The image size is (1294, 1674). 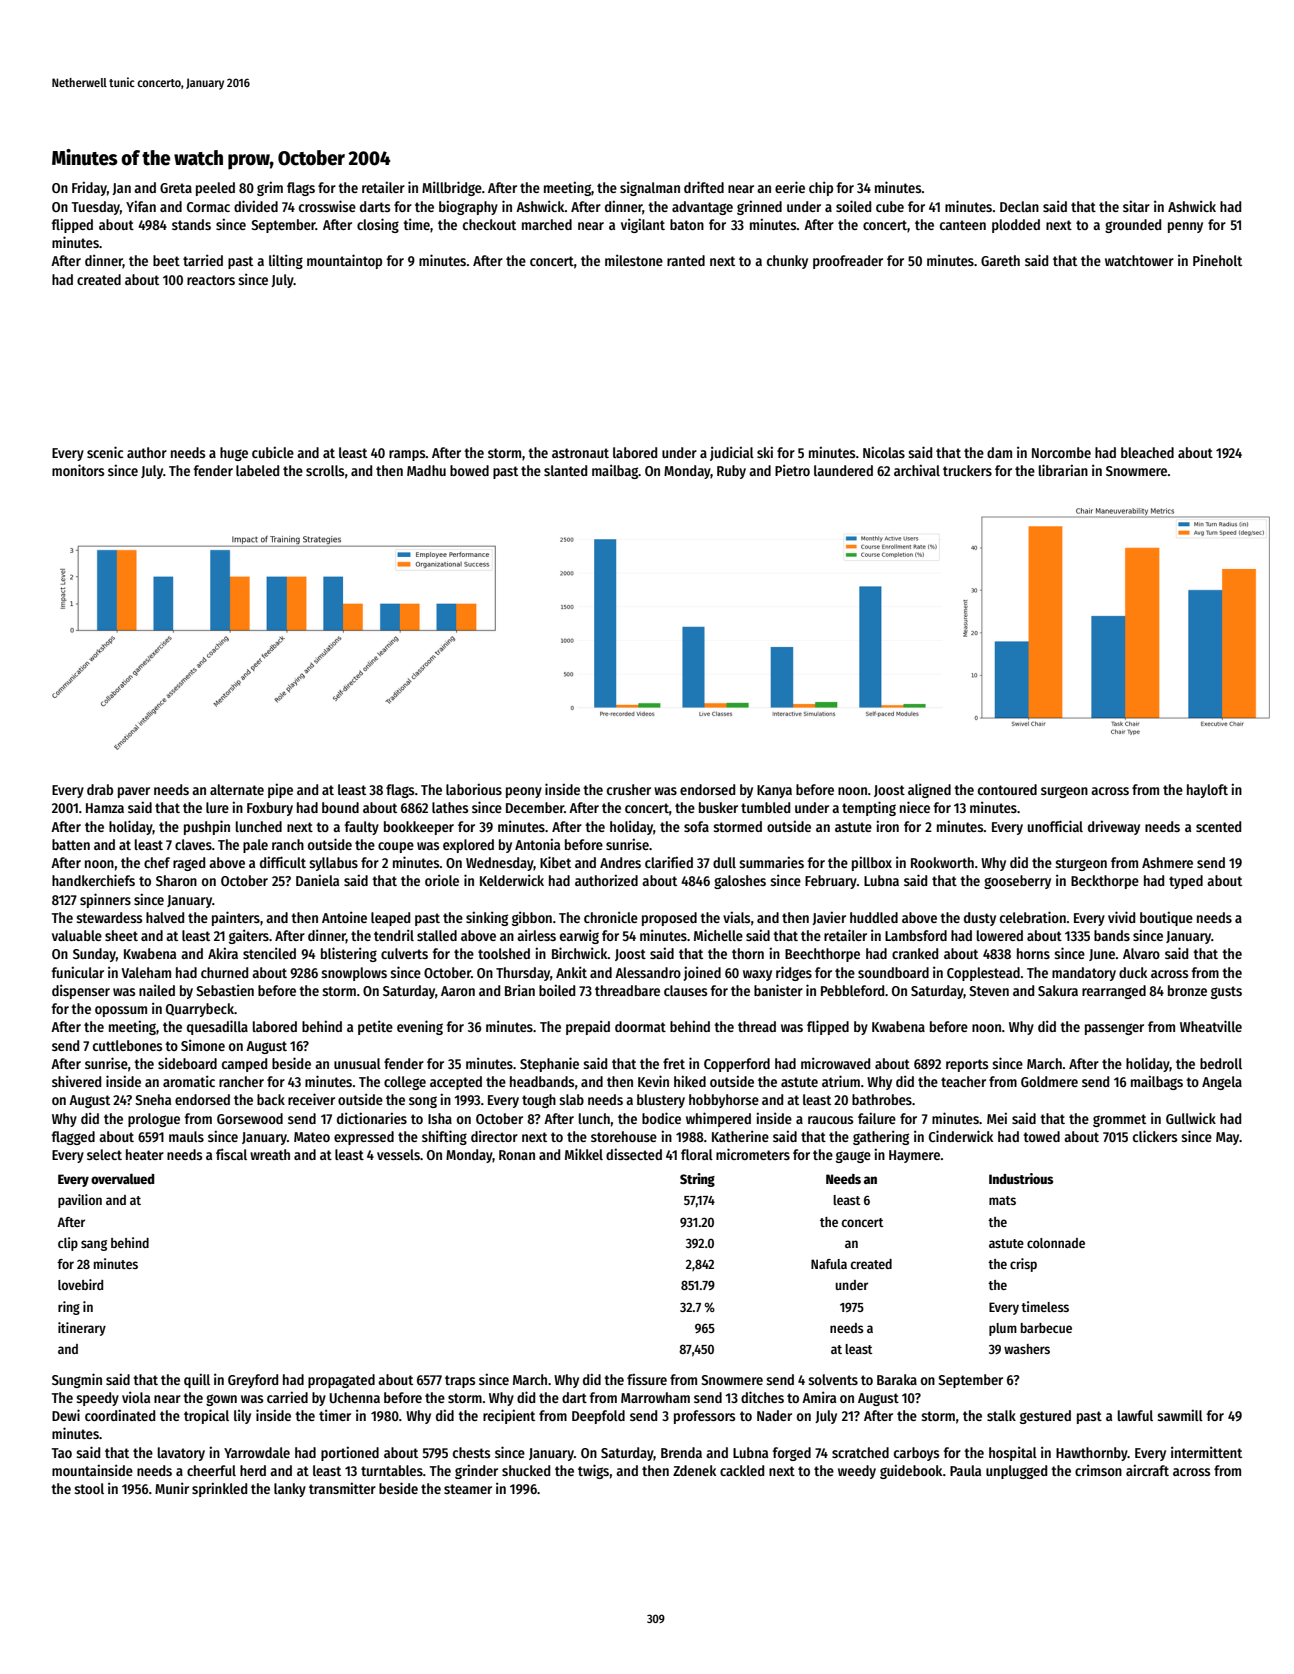 What do you see at coordinates (236, 918) in the screenshot?
I see `painters` at bounding box center [236, 918].
